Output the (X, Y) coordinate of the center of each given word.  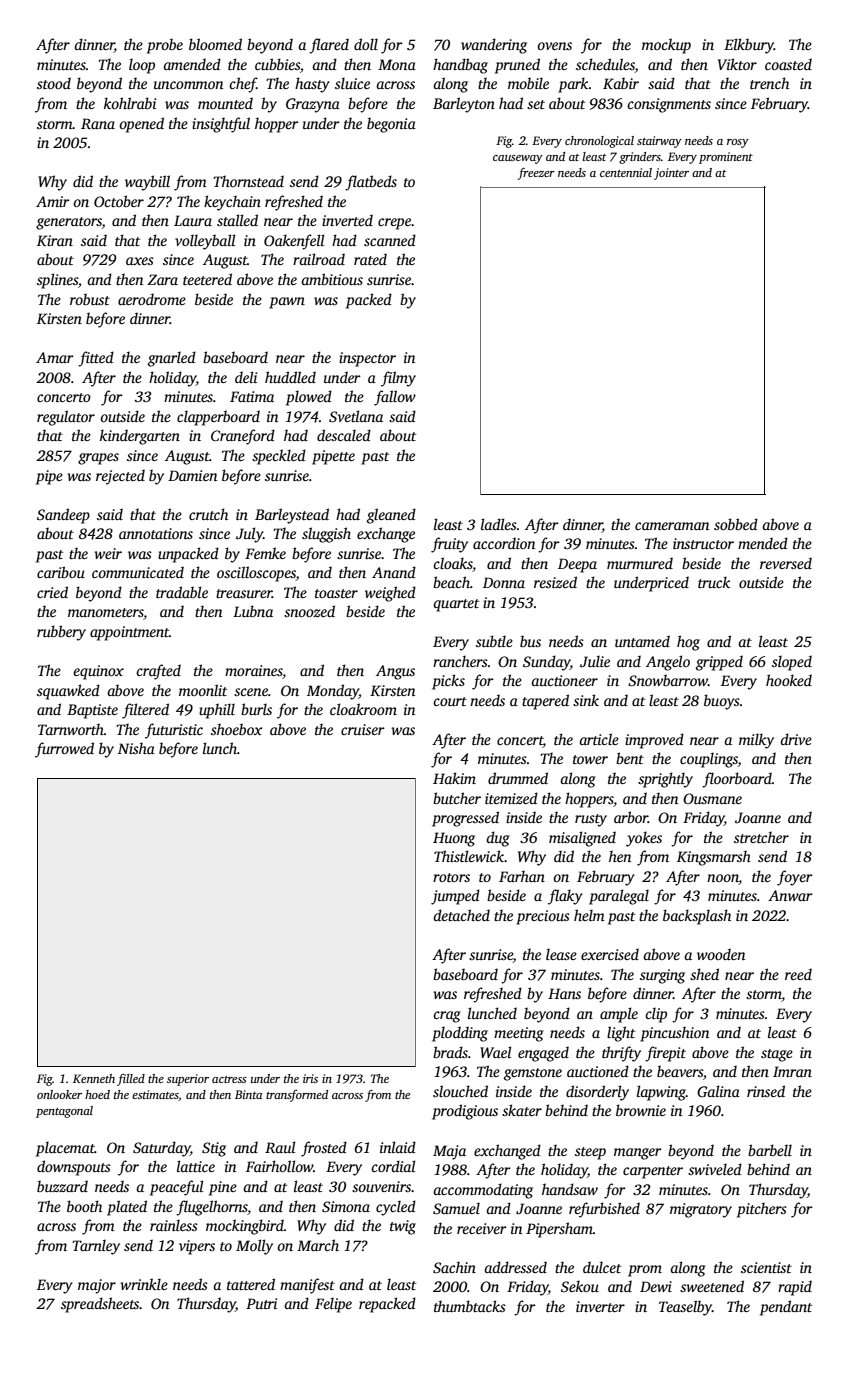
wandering (494, 46)
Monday (333, 692)
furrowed (64, 750)
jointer (671, 174)
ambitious (332, 279)
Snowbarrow (668, 680)
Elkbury (749, 46)
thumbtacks (470, 1306)
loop (142, 66)
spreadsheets (100, 1305)
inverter (600, 1306)
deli (246, 377)
